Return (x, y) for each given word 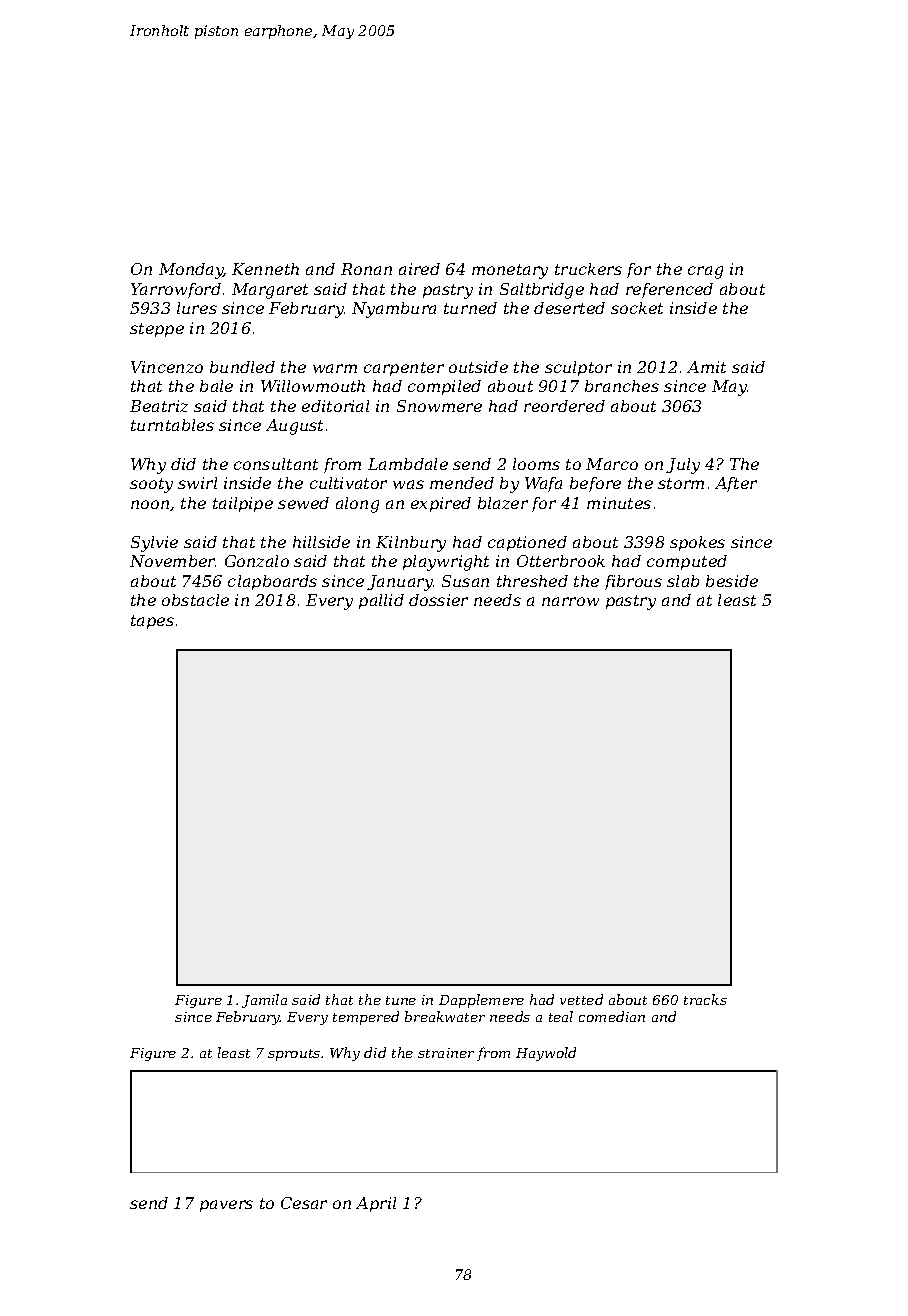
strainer (446, 1053)
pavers (226, 1206)
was (408, 484)
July (683, 466)
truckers (588, 269)
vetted (581, 999)
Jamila (264, 1001)
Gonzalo (257, 561)
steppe (157, 330)
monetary (510, 271)
